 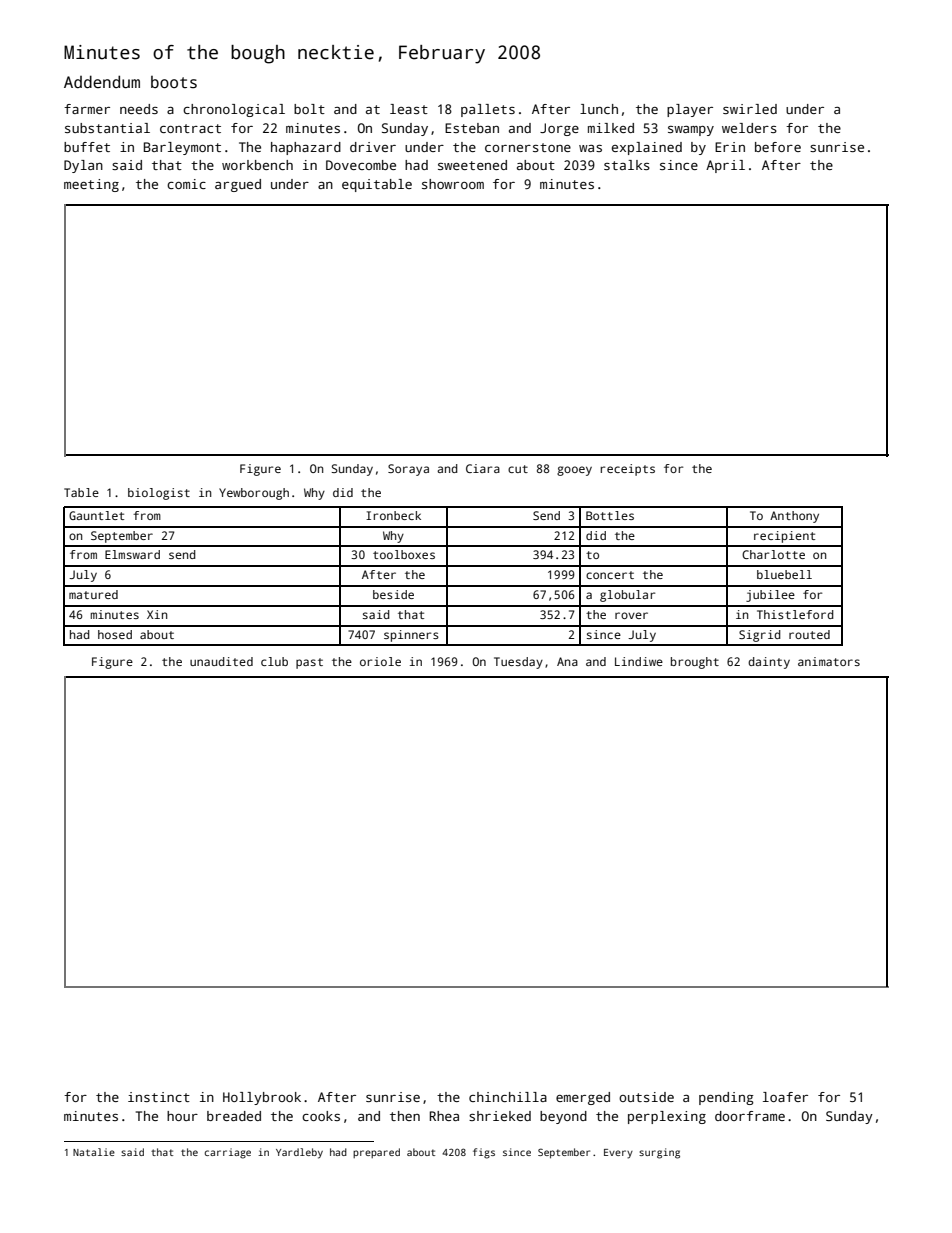 I want to click on perplexing, so click(x=667, y=1117).
